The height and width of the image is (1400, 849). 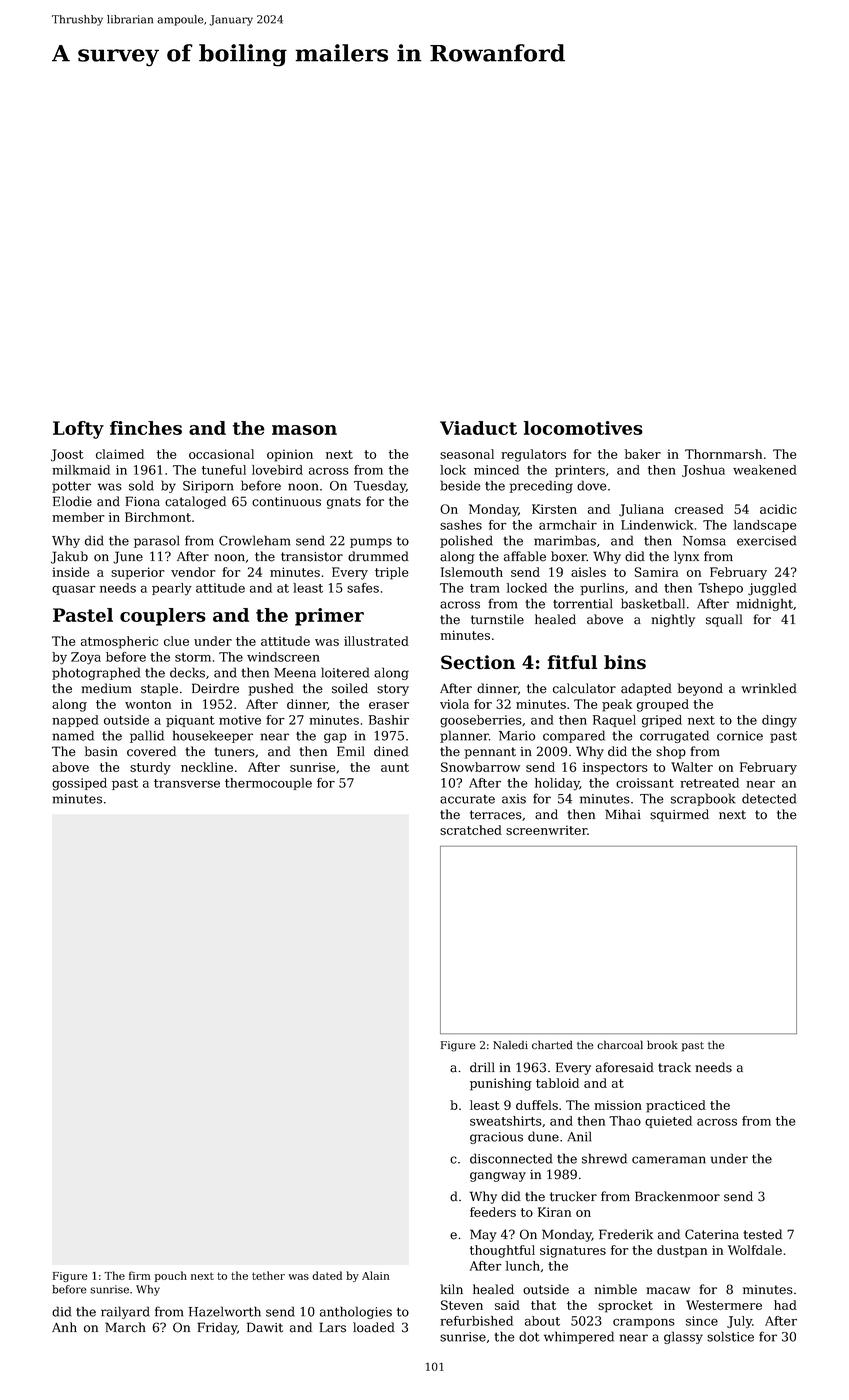 What do you see at coordinates (677, 1196) in the image?
I see `Brackenmoor` at bounding box center [677, 1196].
